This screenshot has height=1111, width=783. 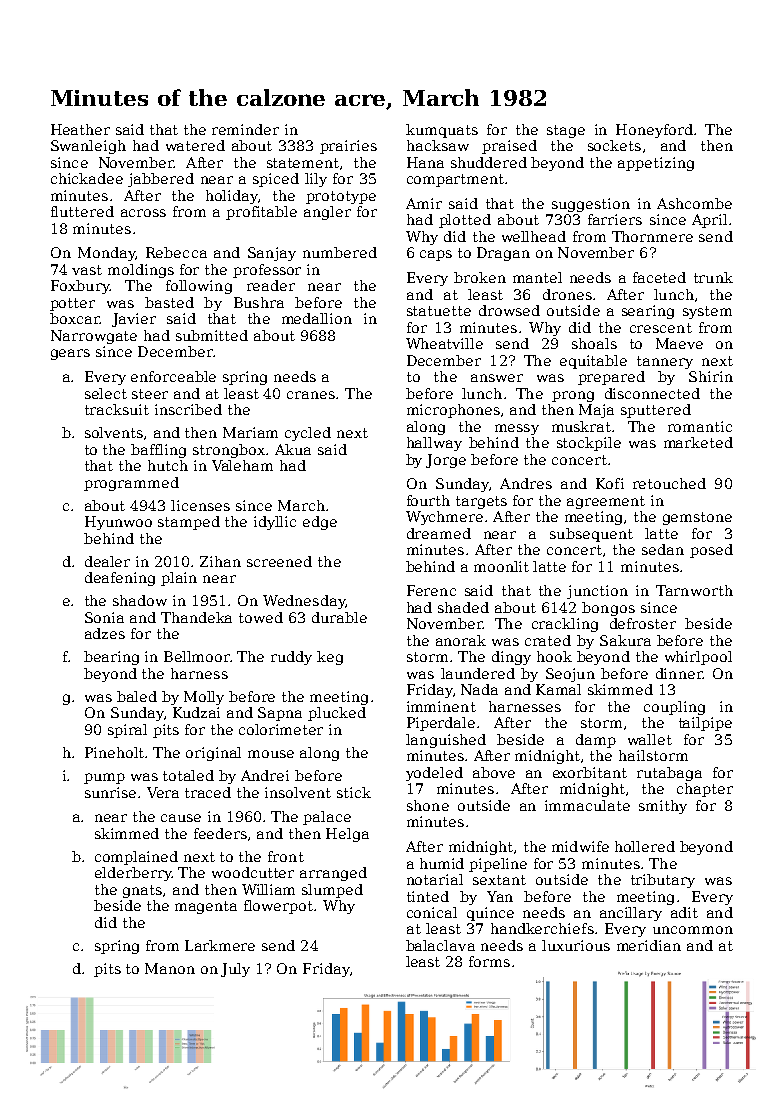 I want to click on prairies, so click(x=348, y=147).
